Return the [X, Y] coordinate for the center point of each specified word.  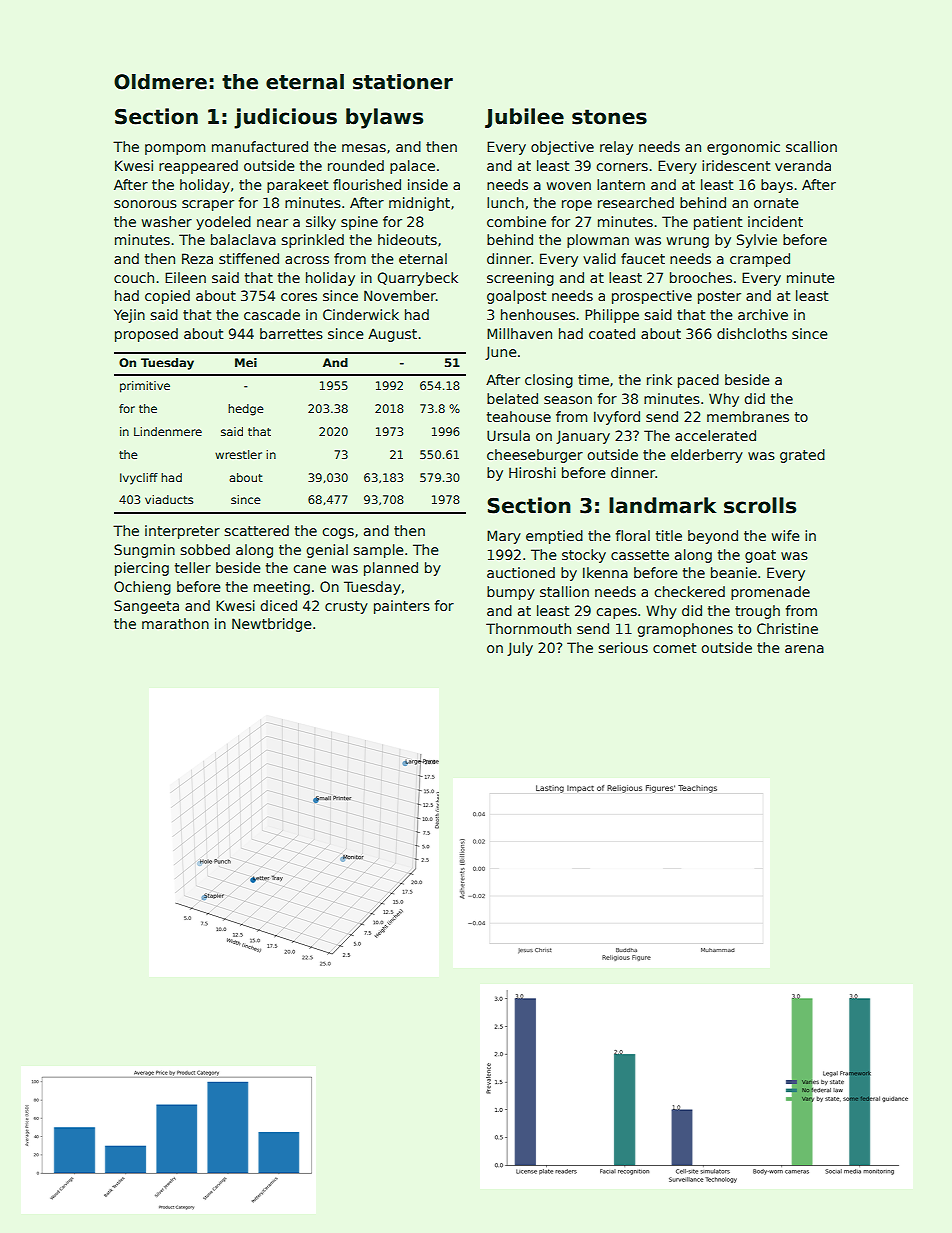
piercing [142, 569]
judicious [285, 118]
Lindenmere [168, 431]
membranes [748, 416]
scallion [811, 146]
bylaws [384, 118]
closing [549, 381]
